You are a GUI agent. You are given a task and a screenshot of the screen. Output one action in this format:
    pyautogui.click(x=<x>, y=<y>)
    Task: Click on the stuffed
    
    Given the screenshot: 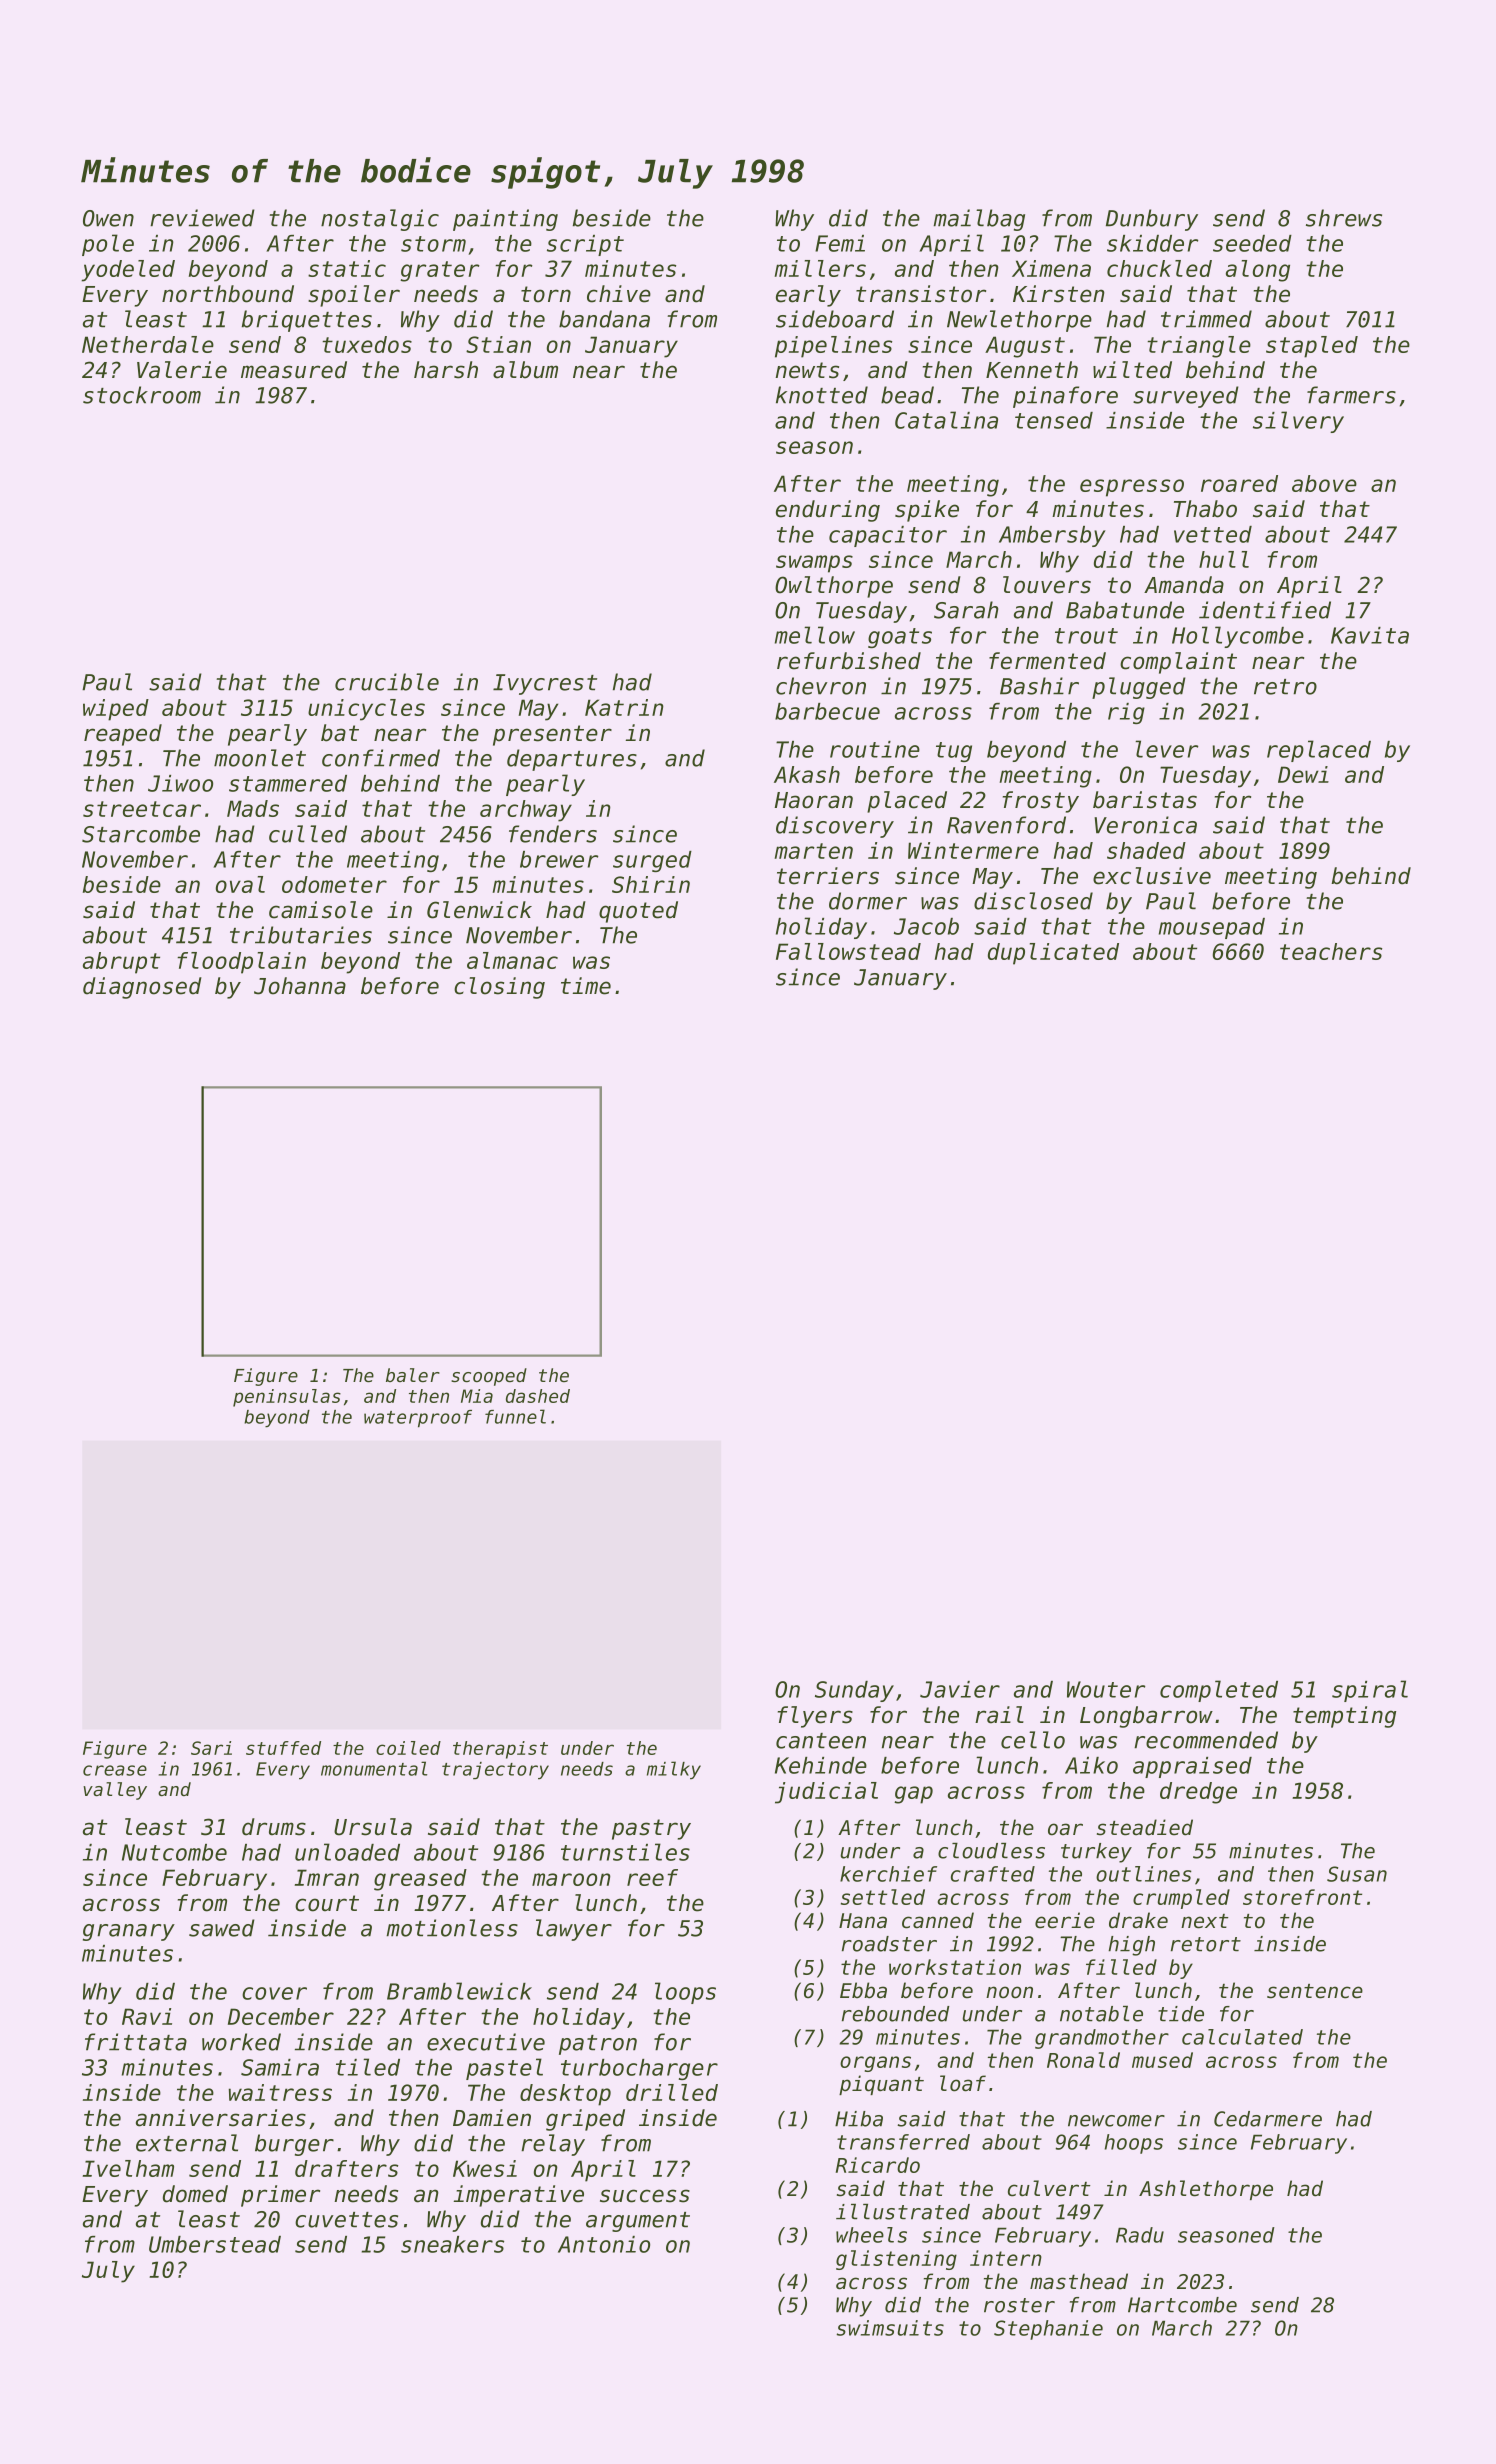 What is the action you would take?
    pyautogui.click(x=283, y=1748)
